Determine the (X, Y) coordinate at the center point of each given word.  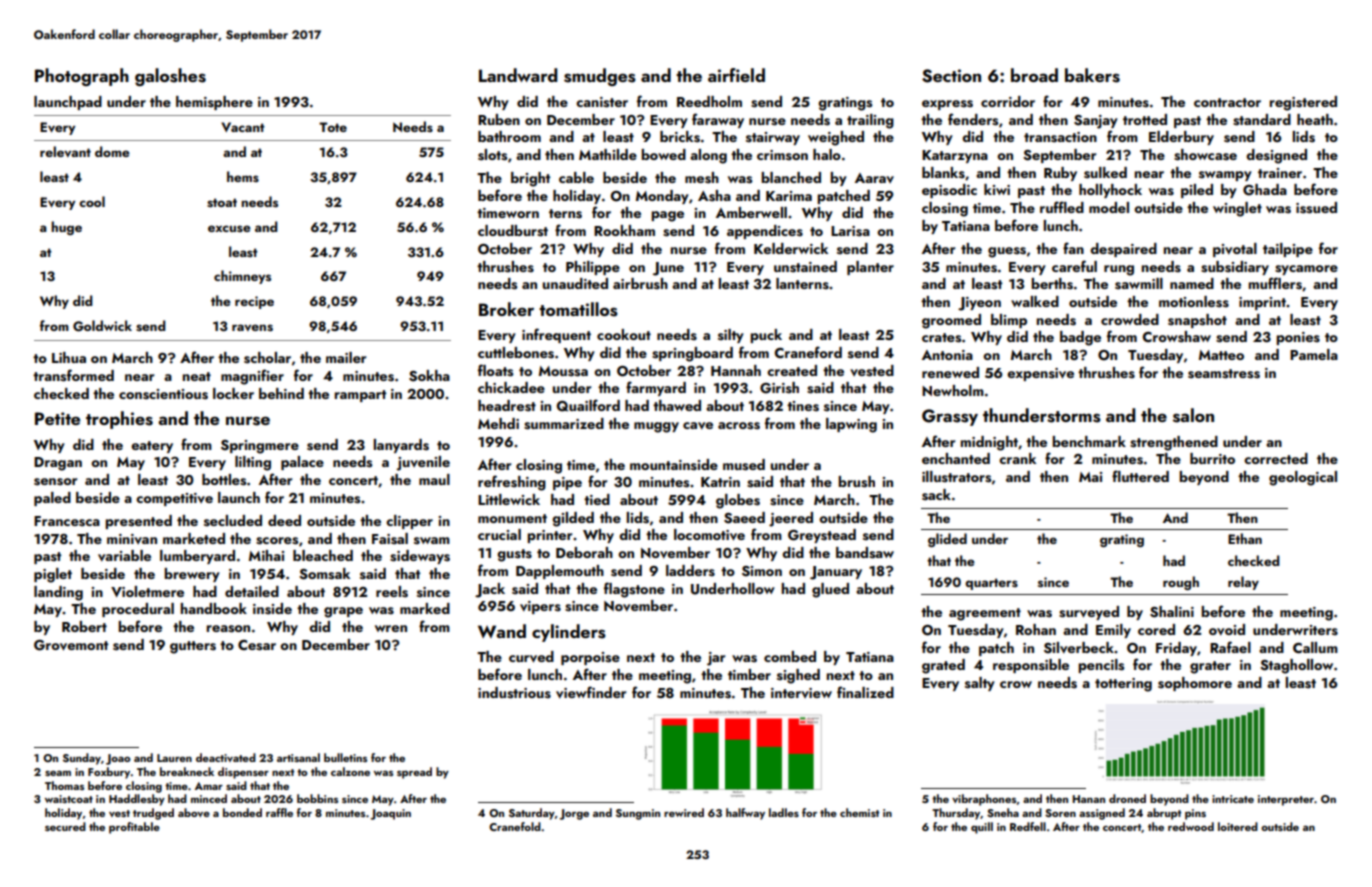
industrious (514, 693)
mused (744, 465)
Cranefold (515, 826)
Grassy (950, 417)
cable (576, 177)
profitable (134, 828)
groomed (951, 321)
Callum (1315, 647)
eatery (152, 447)
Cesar (257, 645)
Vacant (243, 127)
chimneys (242, 277)
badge (1080, 338)
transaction (1060, 137)
